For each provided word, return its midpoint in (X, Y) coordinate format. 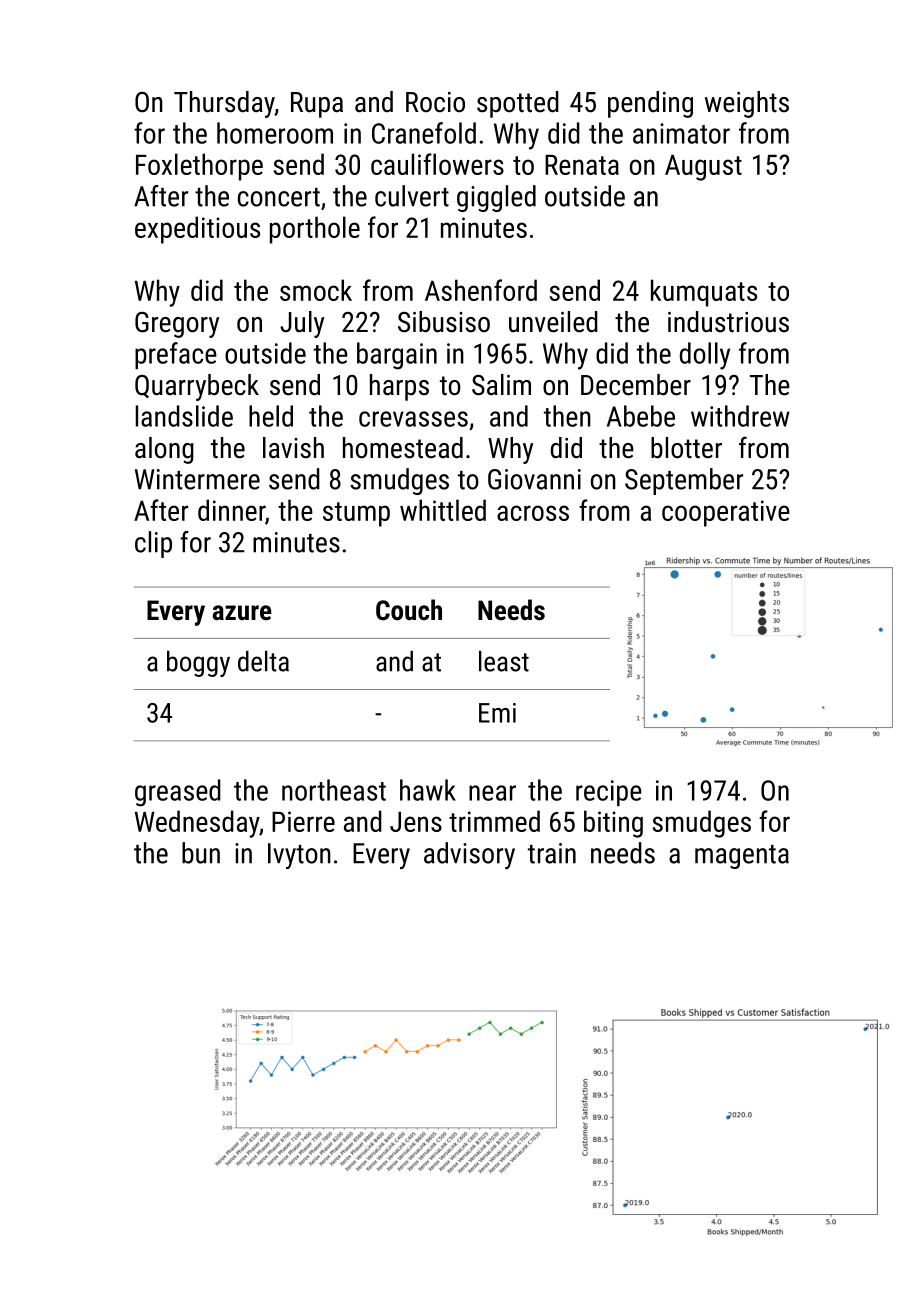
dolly (705, 356)
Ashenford (481, 290)
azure (242, 613)
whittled (443, 510)
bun (201, 853)
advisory (469, 855)
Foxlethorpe (199, 167)
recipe (609, 793)
